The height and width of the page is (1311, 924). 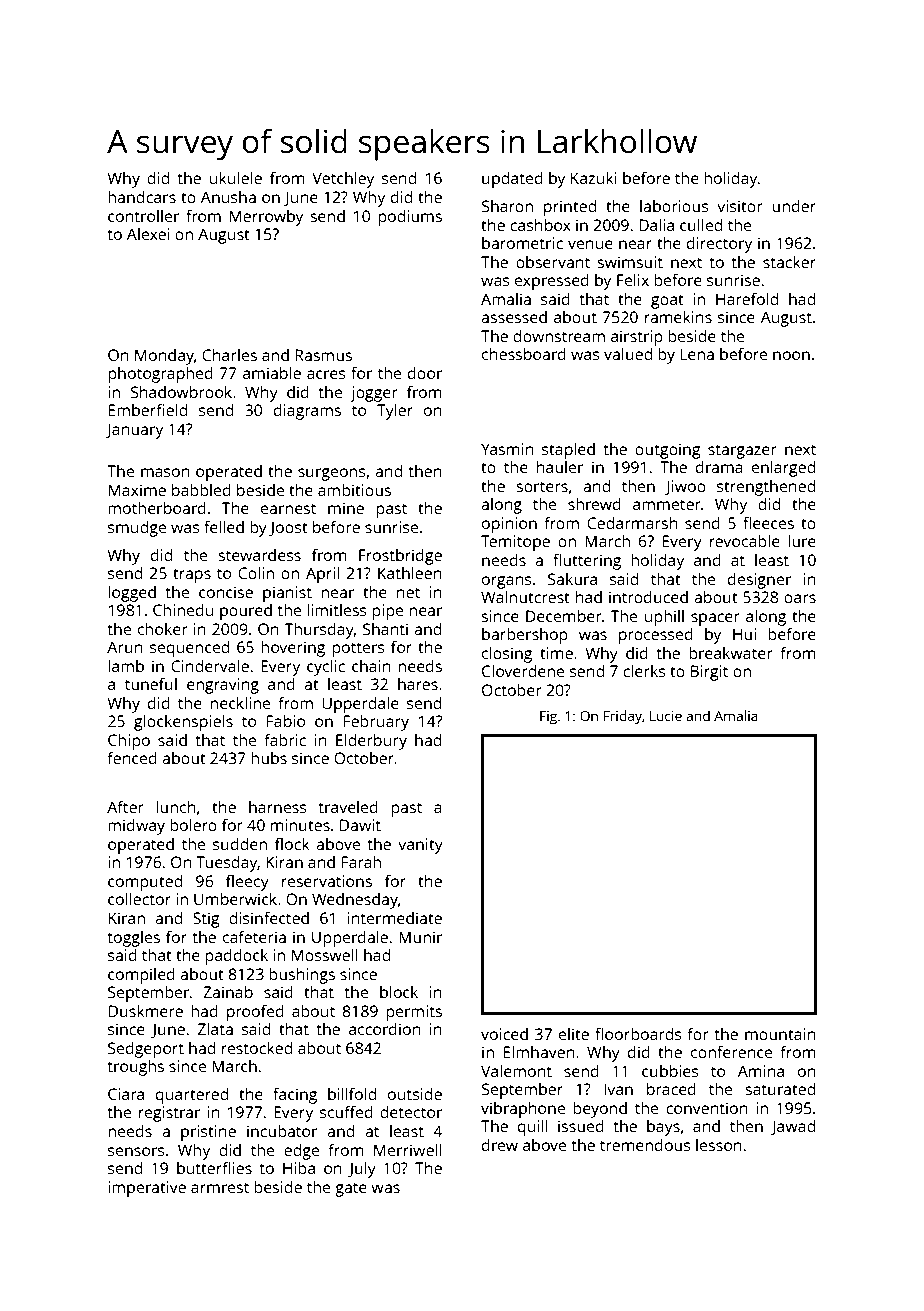 What do you see at coordinates (500, 1145) in the page?
I see `drew` at bounding box center [500, 1145].
